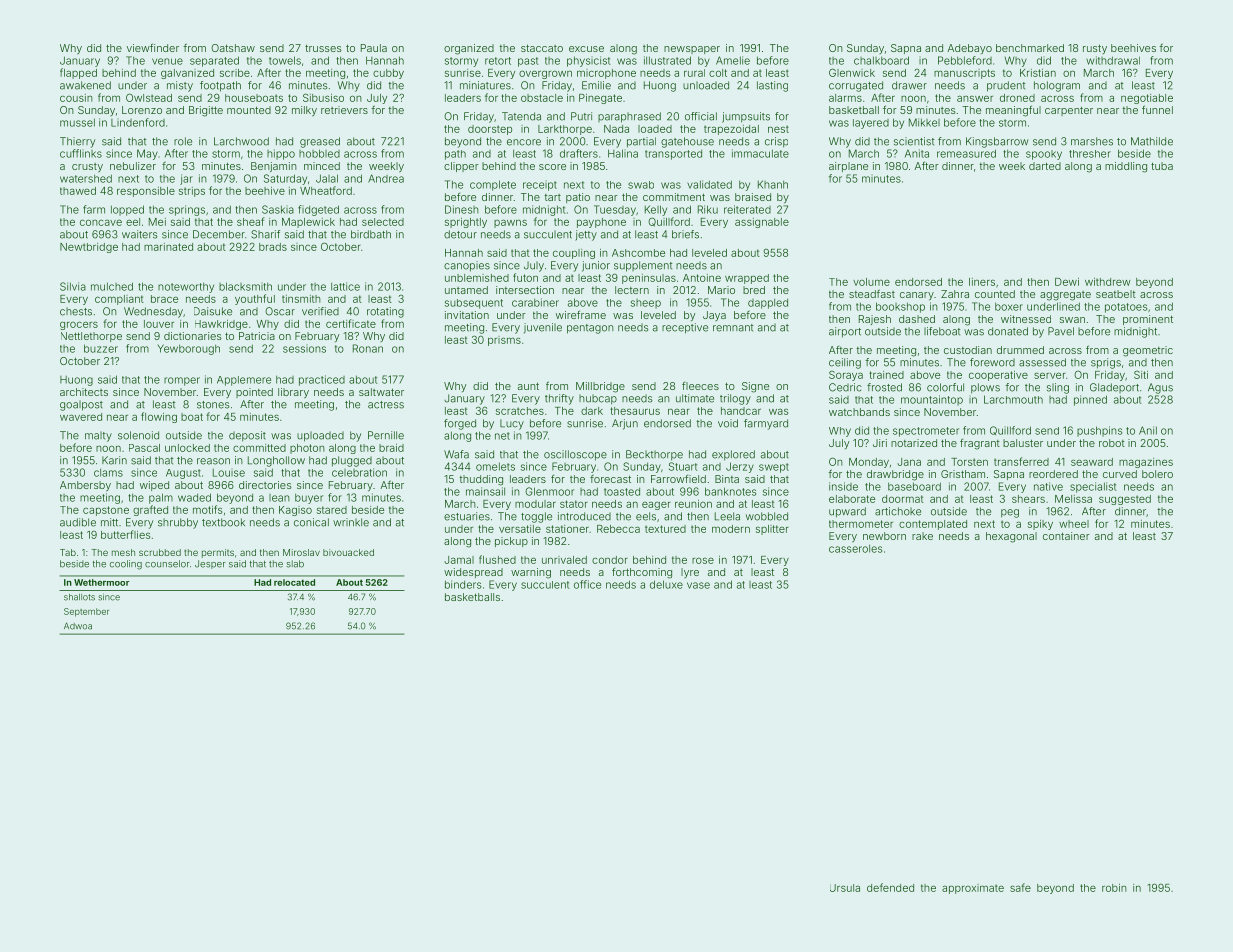  I want to click on withdrawal, so click(1113, 60).
